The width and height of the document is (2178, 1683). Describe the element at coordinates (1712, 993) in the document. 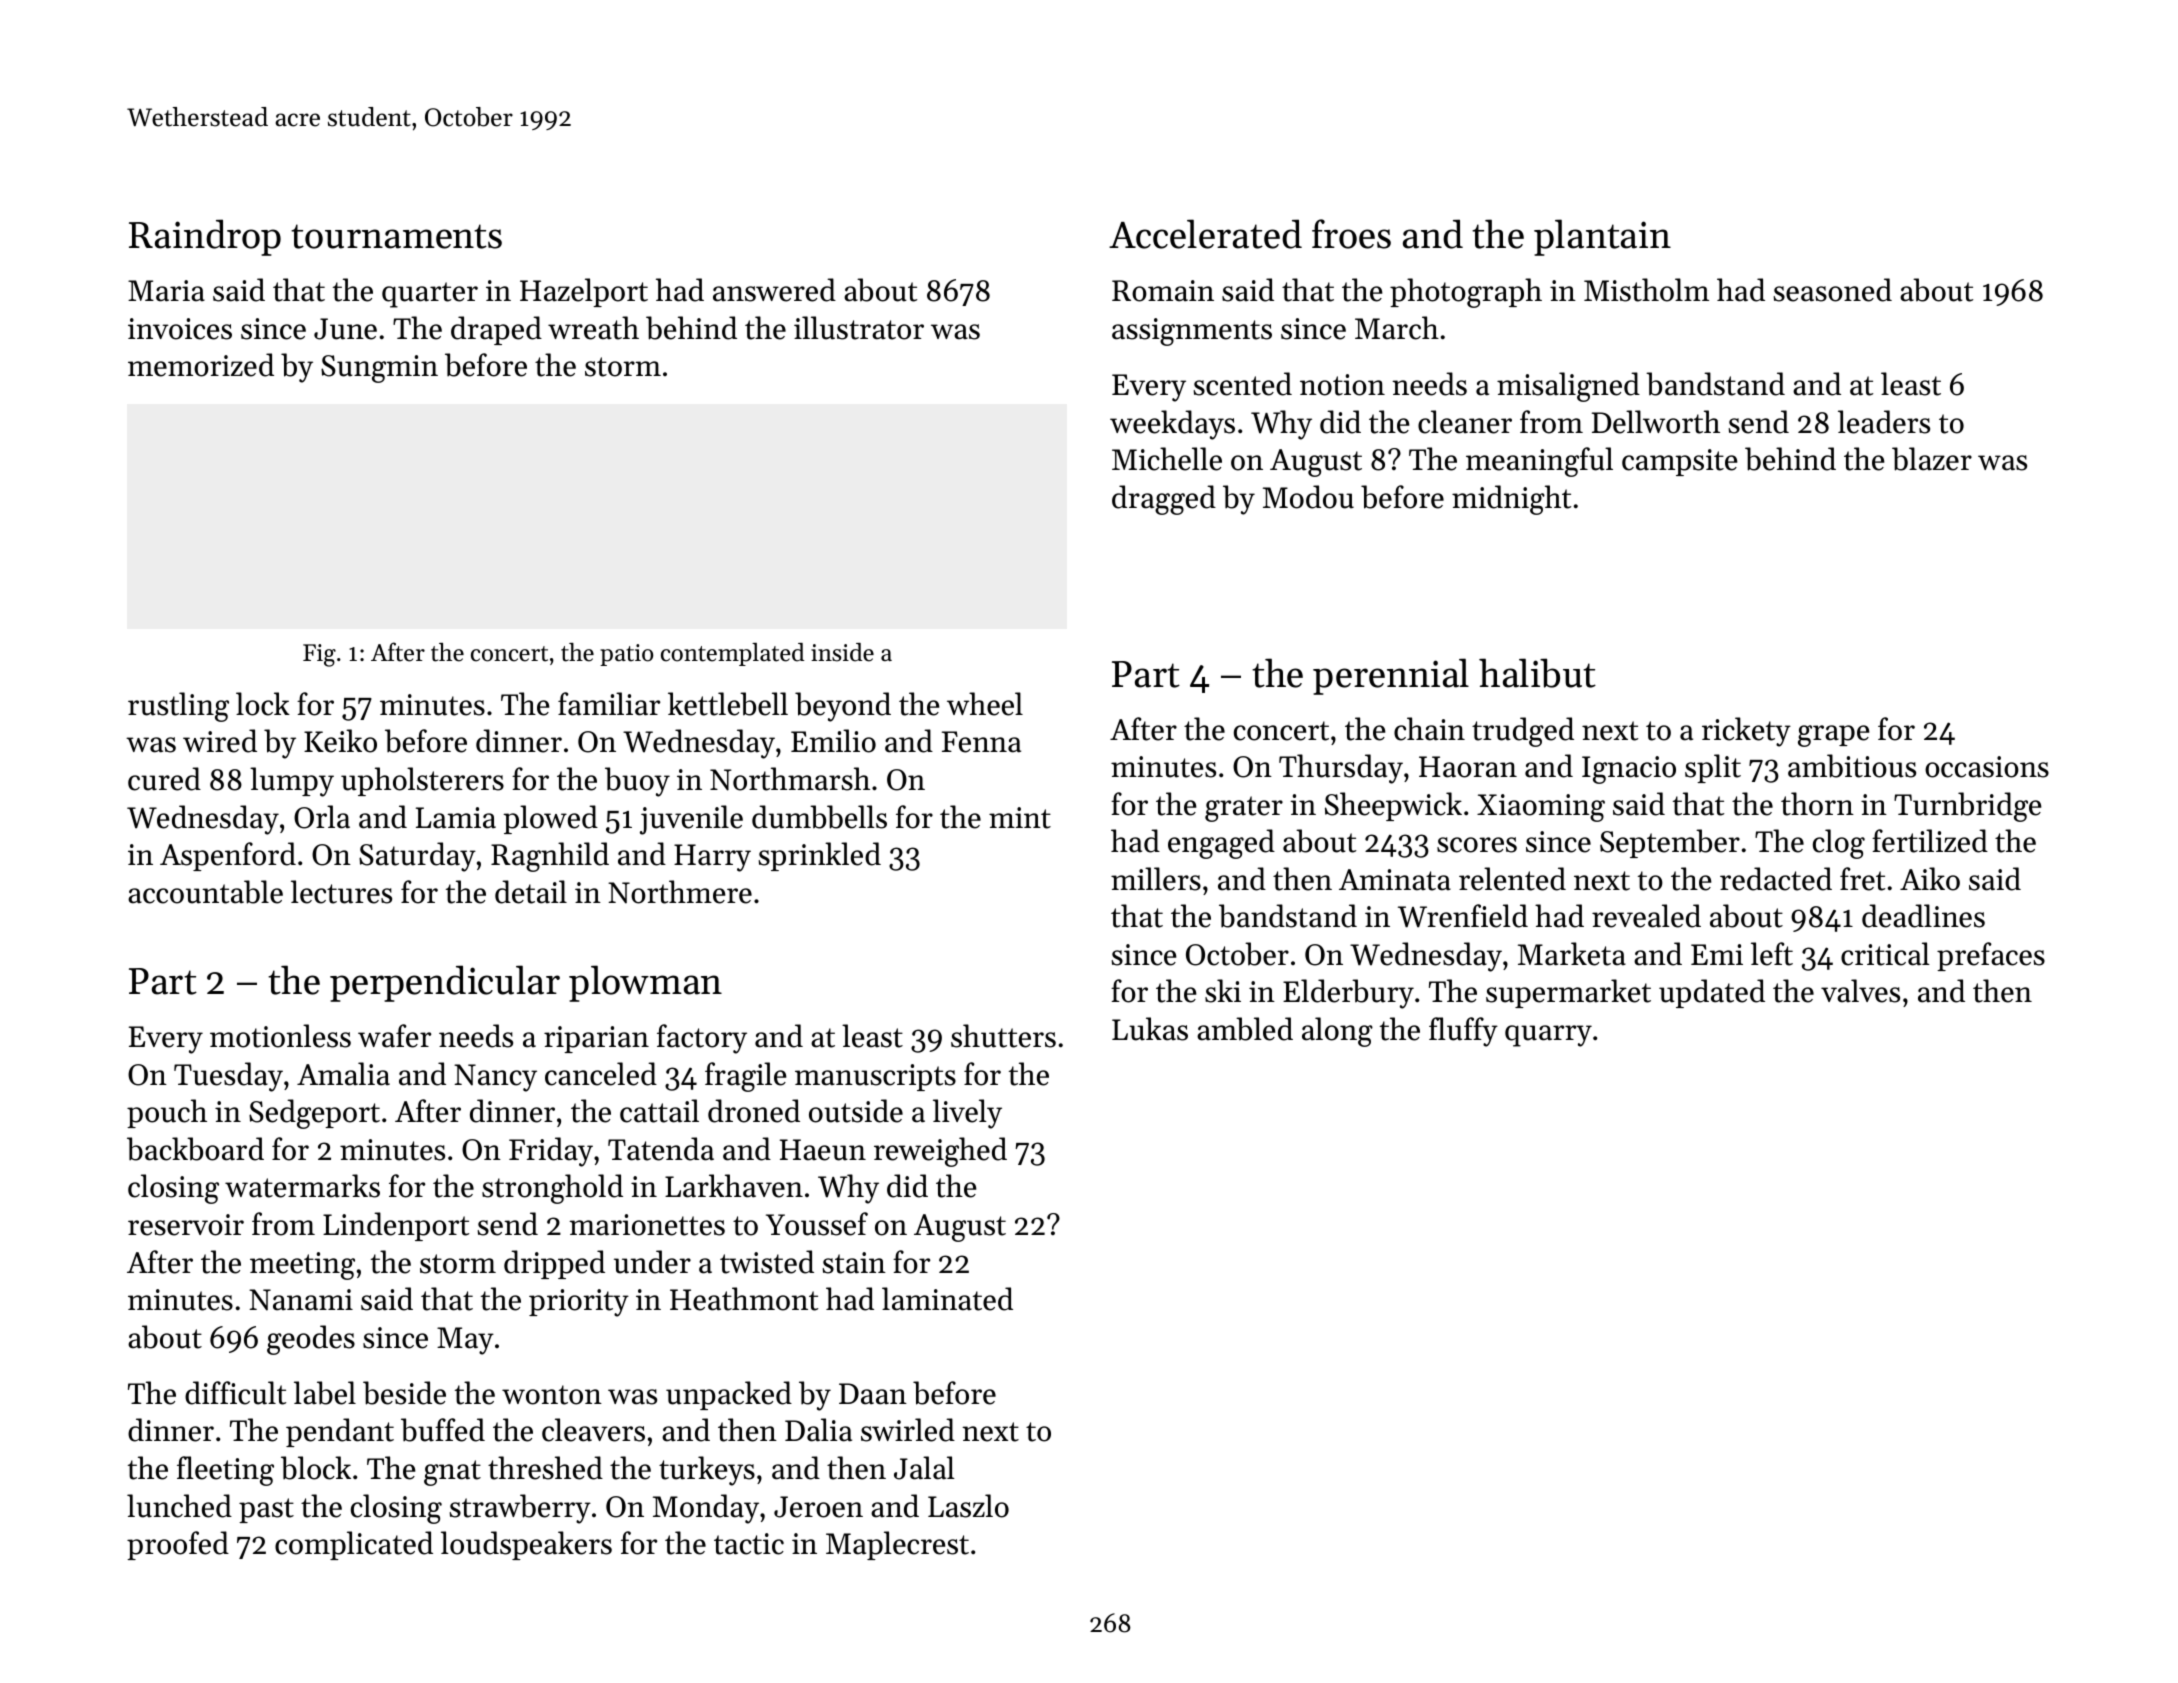

I see `updated` at that location.
